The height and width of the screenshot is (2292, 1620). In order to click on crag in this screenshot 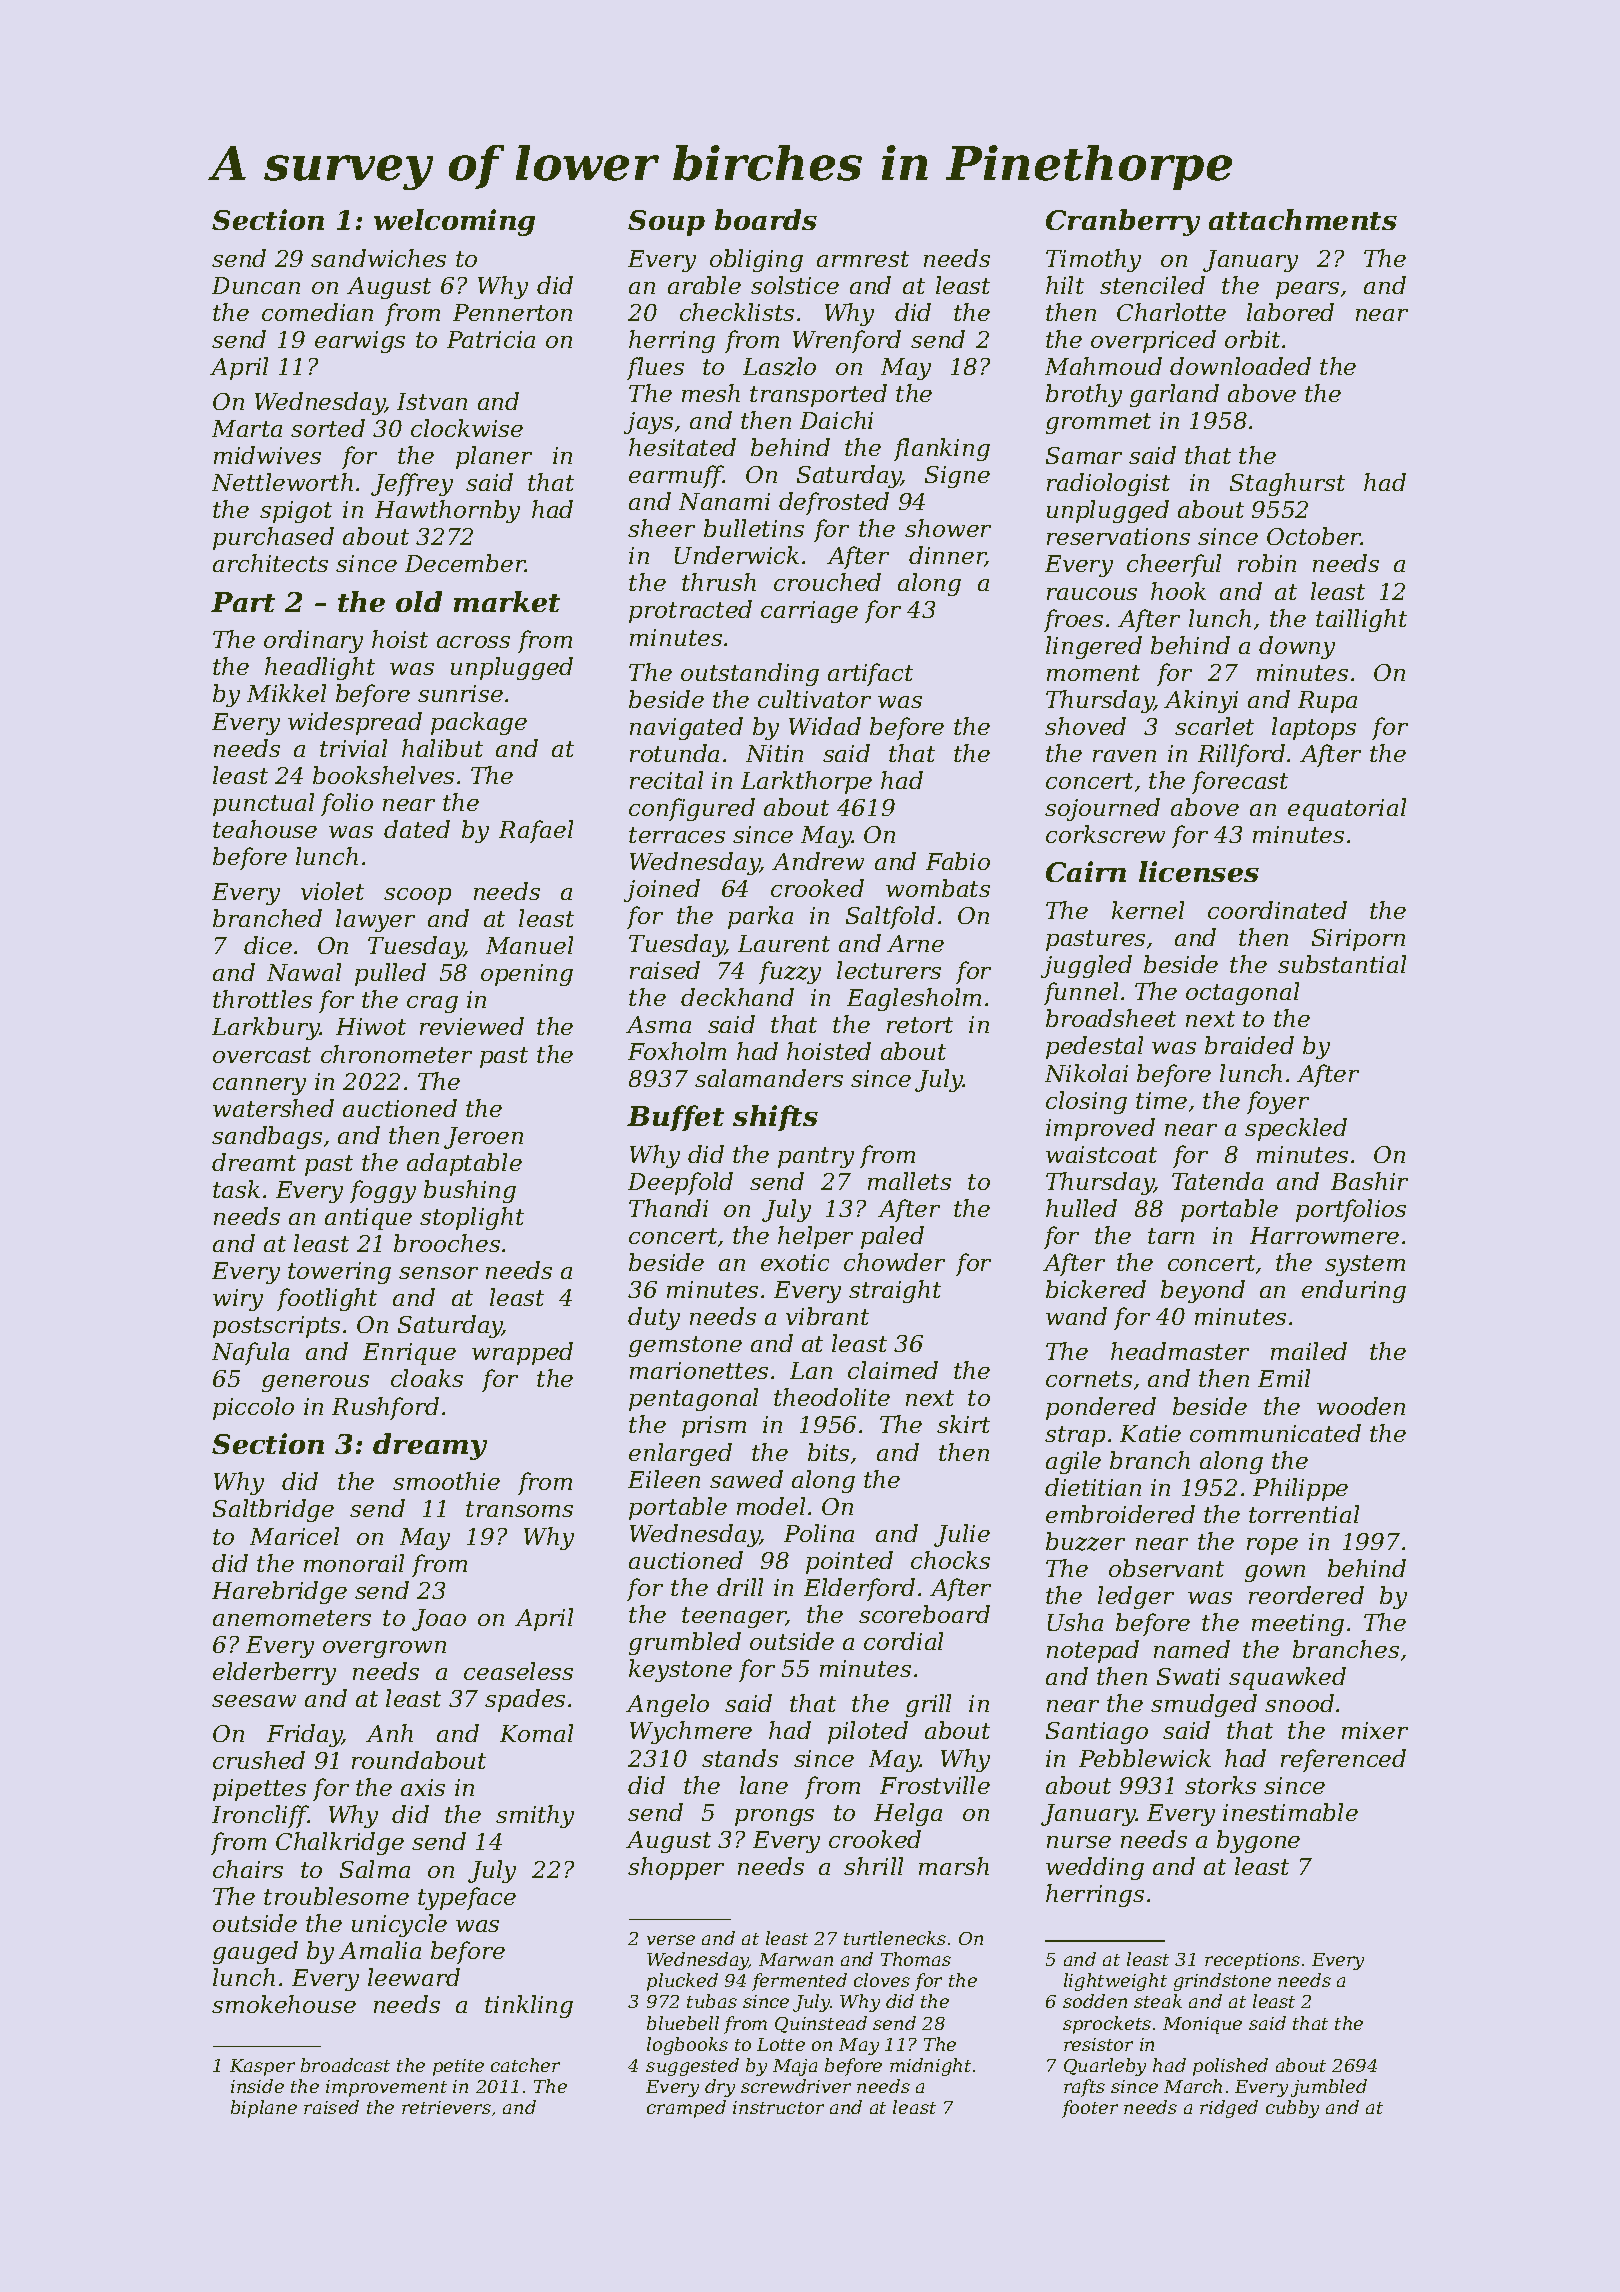, I will do `click(432, 1004)`.
